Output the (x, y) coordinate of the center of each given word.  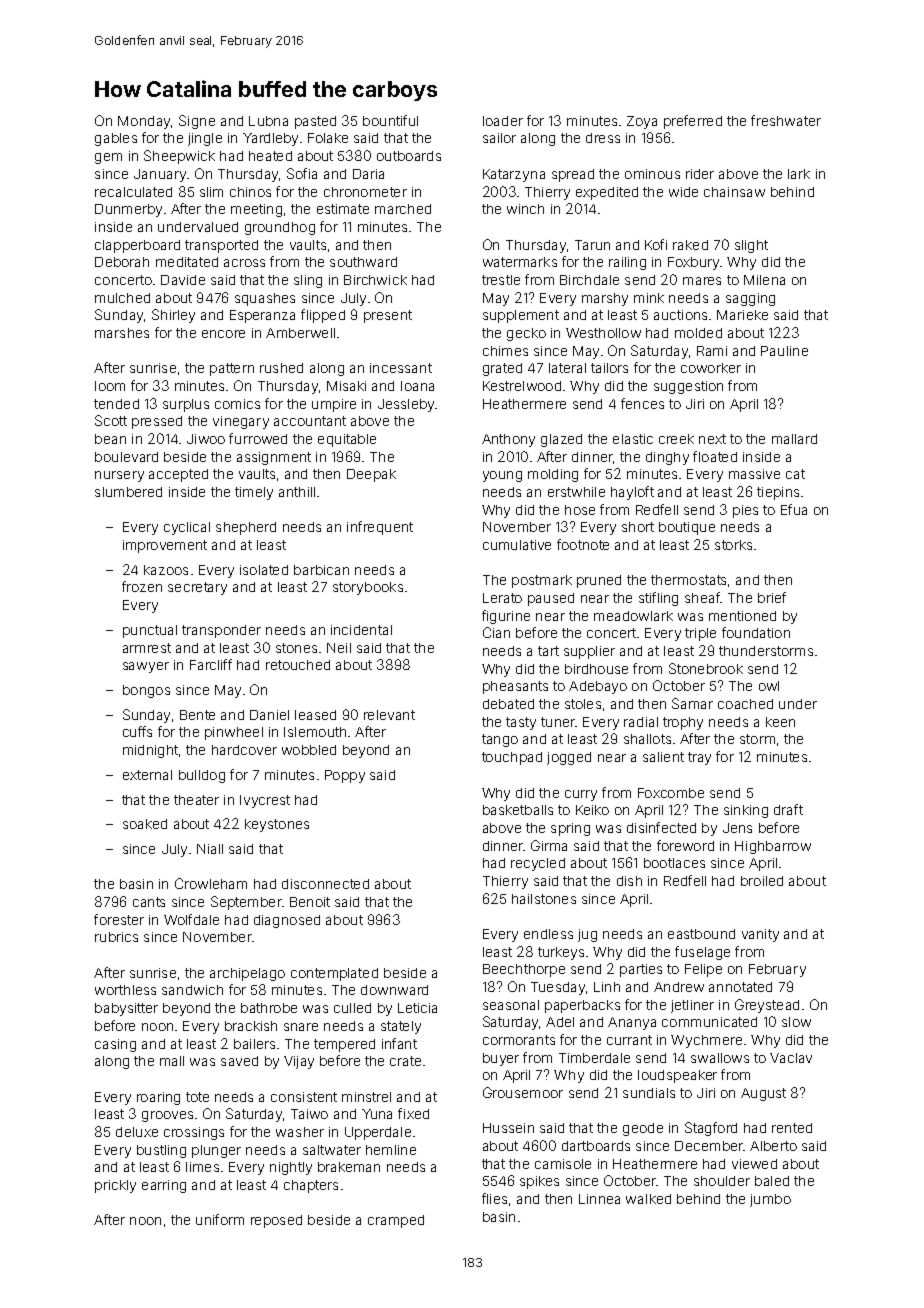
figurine (506, 617)
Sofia (302, 173)
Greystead (767, 1006)
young (502, 476)
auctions (680, 315)
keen (780, 722)
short (638, 527)
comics (237, 404)
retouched (298, 665)
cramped (396, 1221)
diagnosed (287, 921)
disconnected (325, 884)
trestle (501, 280)
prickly (115, 1186)
